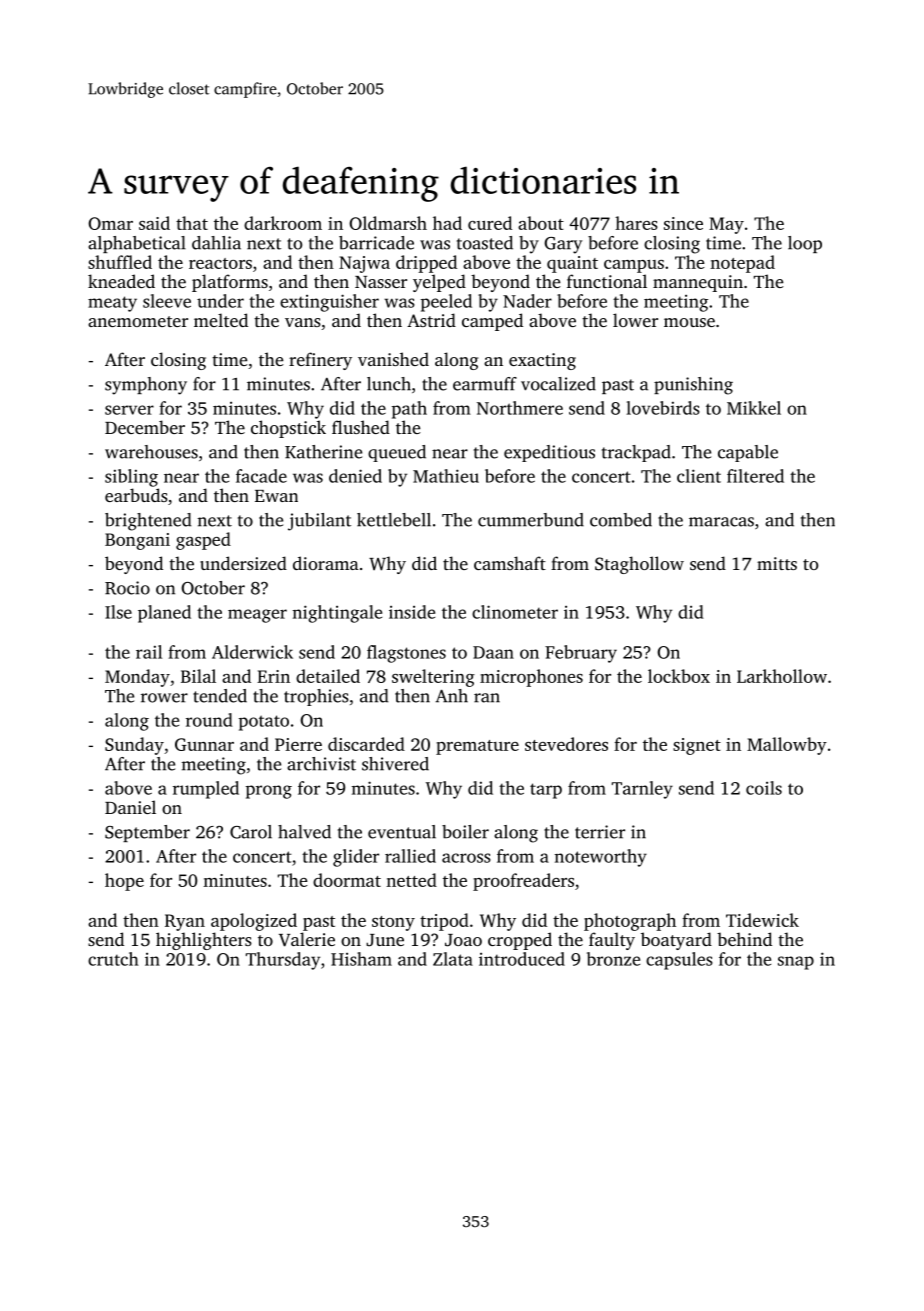 This screenshot has width=924, height=1311. I want to click on lockbox, so click(679, 676).
